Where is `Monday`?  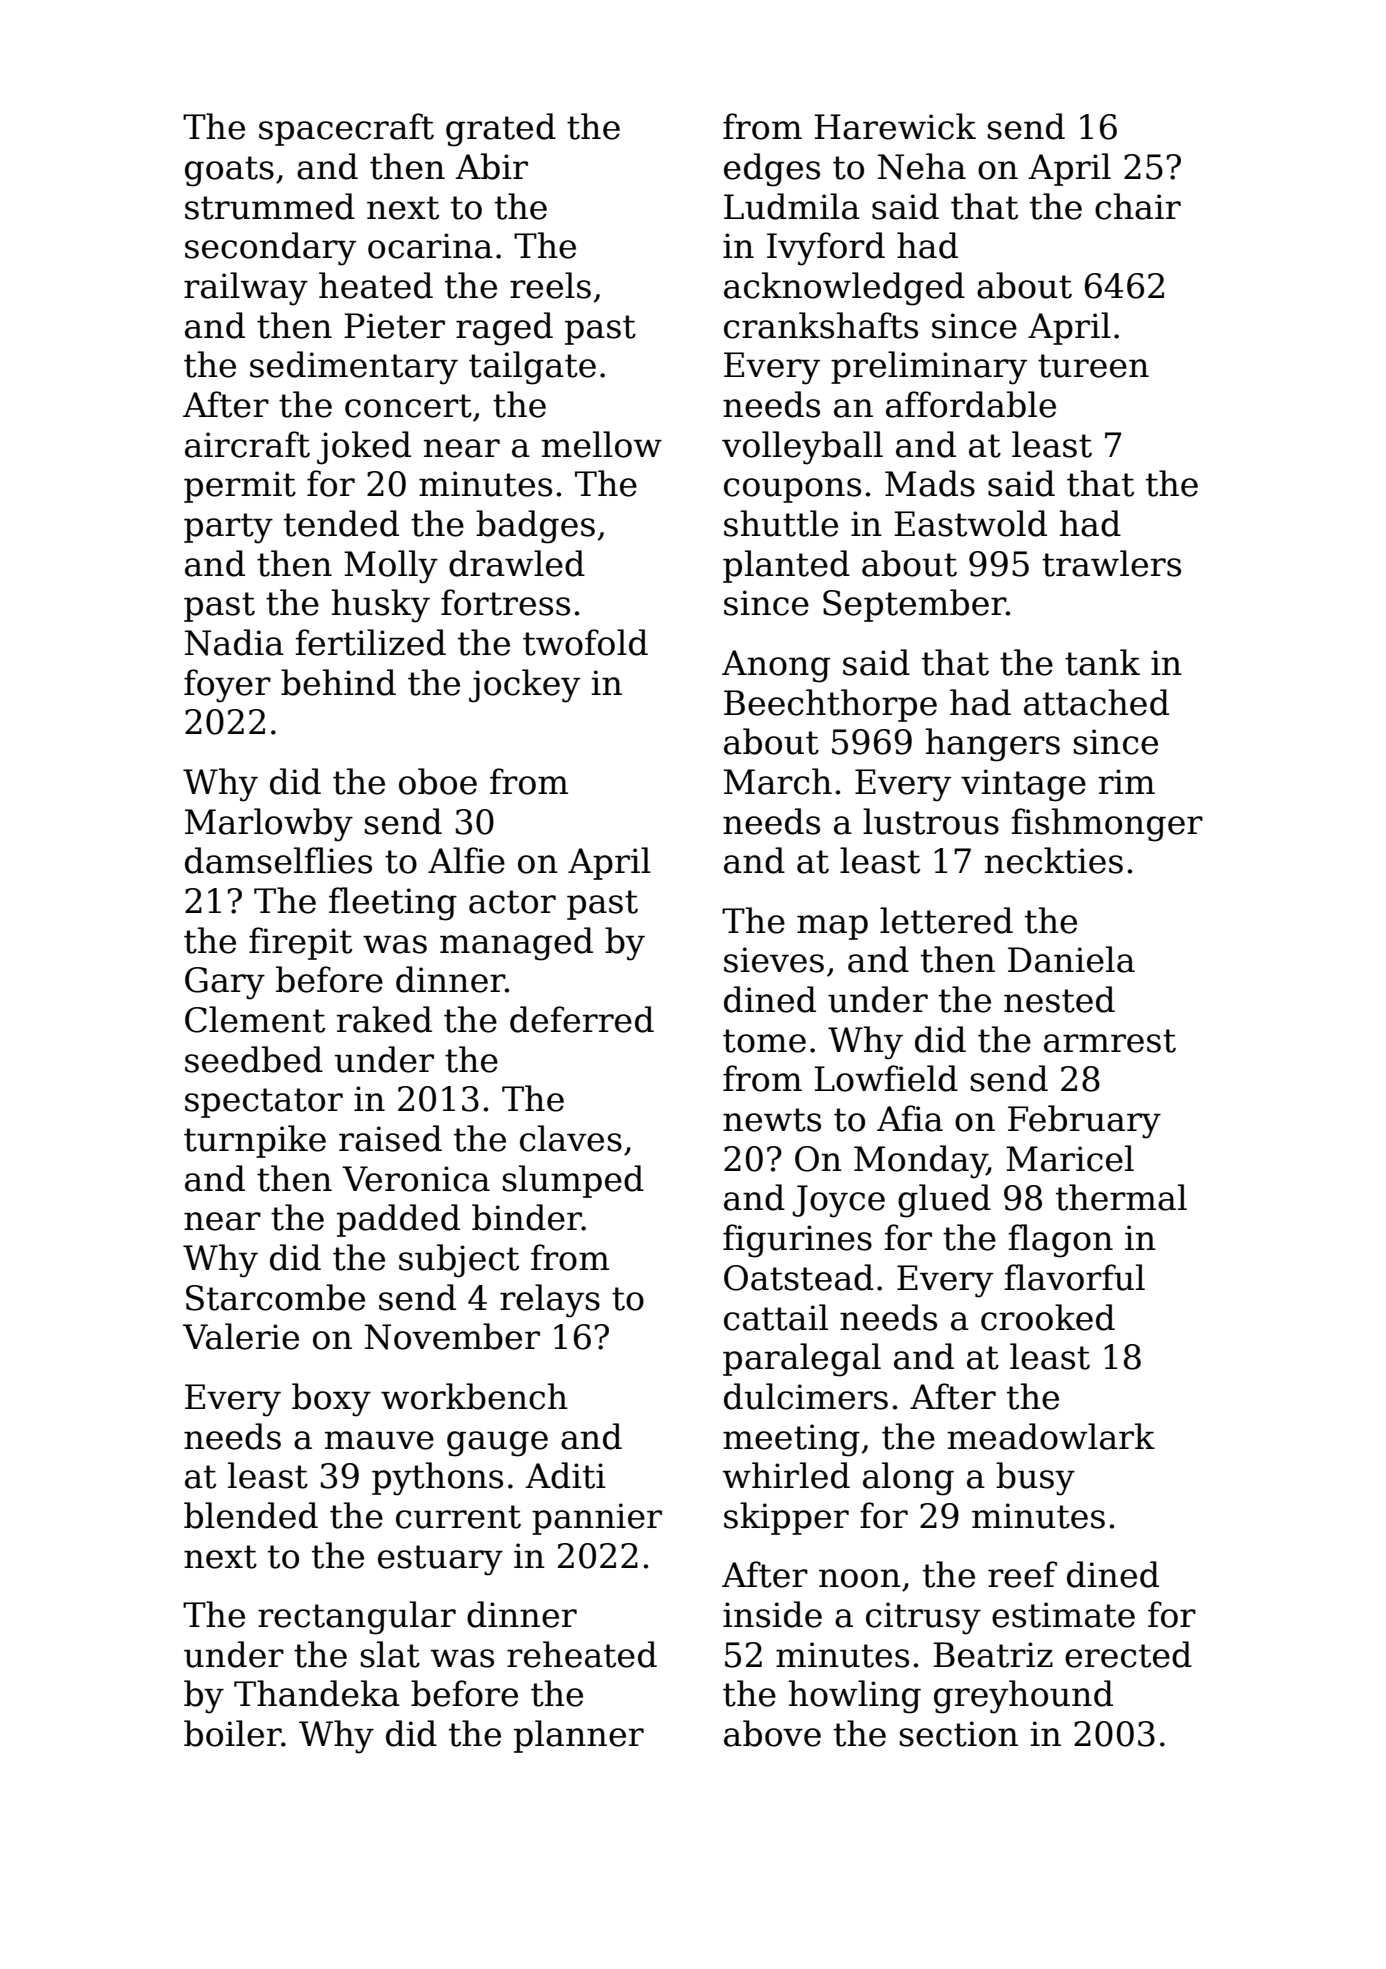 Monday is located at coordinates (920, 1162).
